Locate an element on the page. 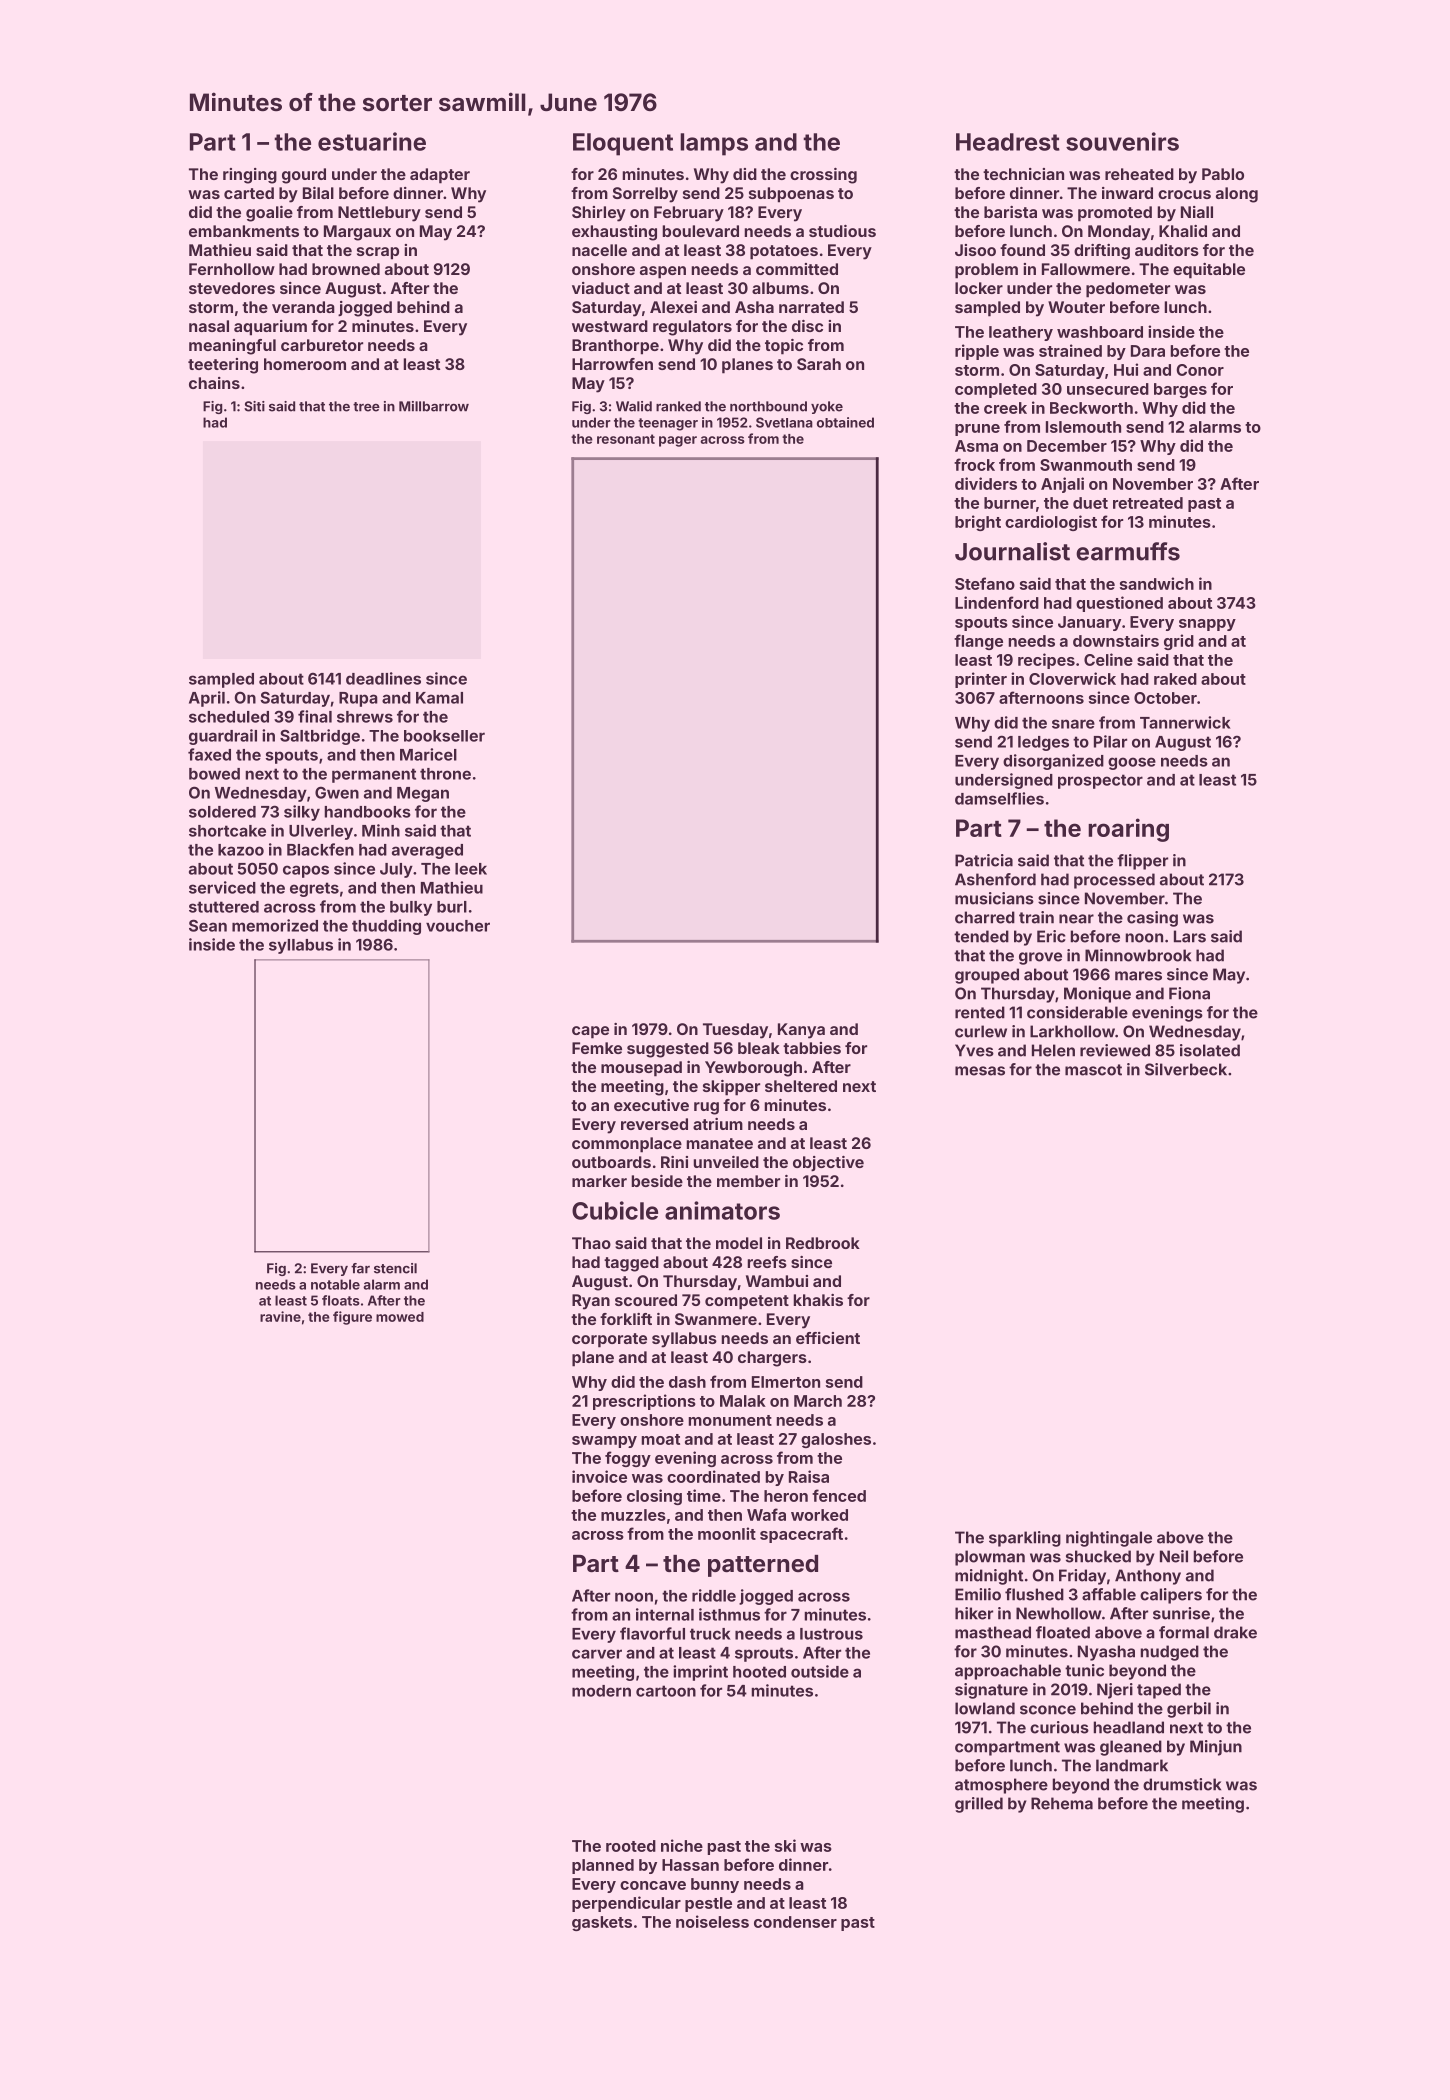 Image resolution: width=1450 pixels, height=2100 pixels. Minjun is located at coordinates (1216, 1748).
